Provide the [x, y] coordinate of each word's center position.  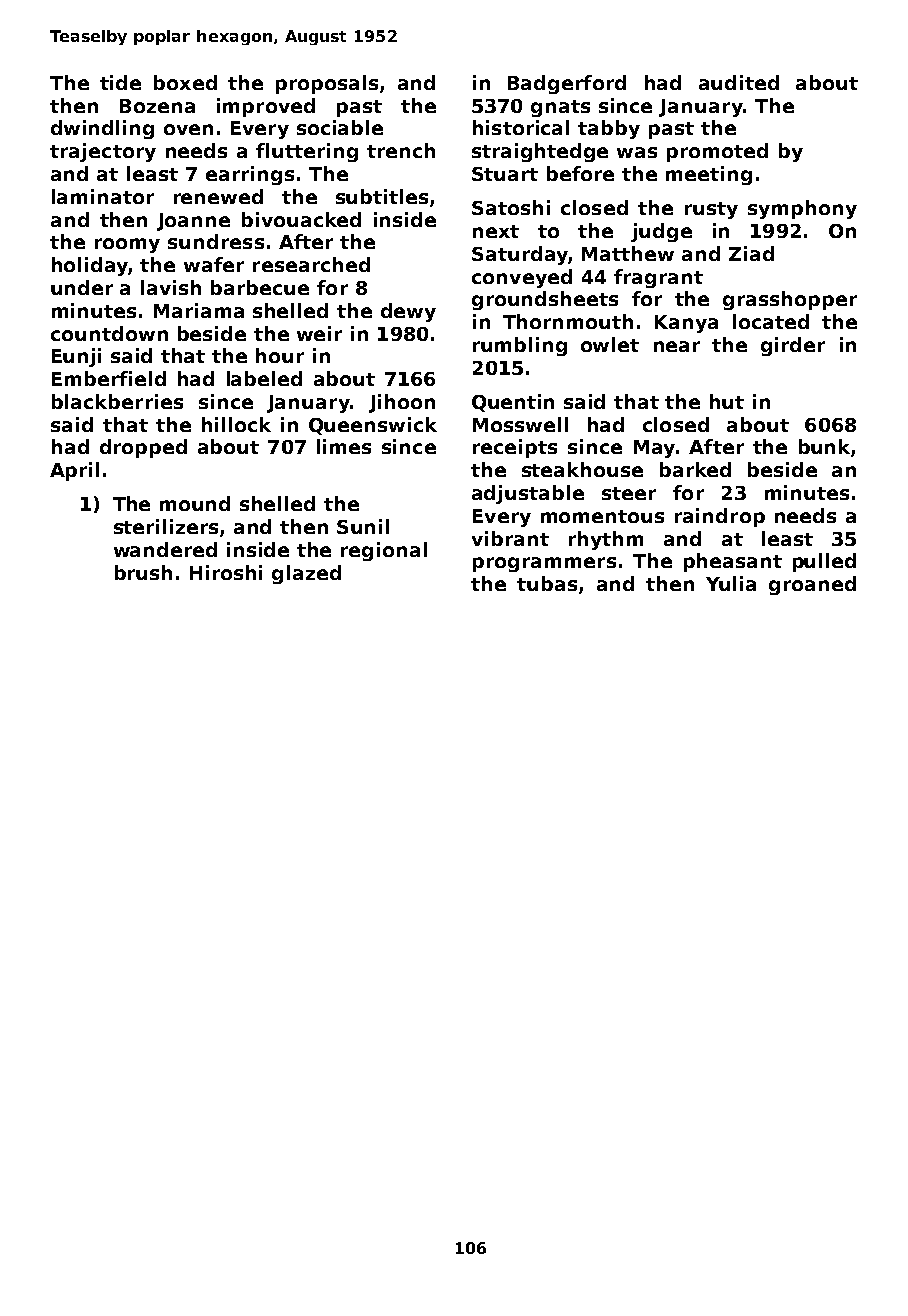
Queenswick [373, 426]
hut [727, 401]
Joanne [193, 222]
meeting [709, 175]
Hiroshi [226, 572]
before [580, 173]
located [771, 321]
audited [739, 82]
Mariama [199, 310]
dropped [143, 448]
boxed [185, 82]
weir [319, 333]
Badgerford [567, 84]
